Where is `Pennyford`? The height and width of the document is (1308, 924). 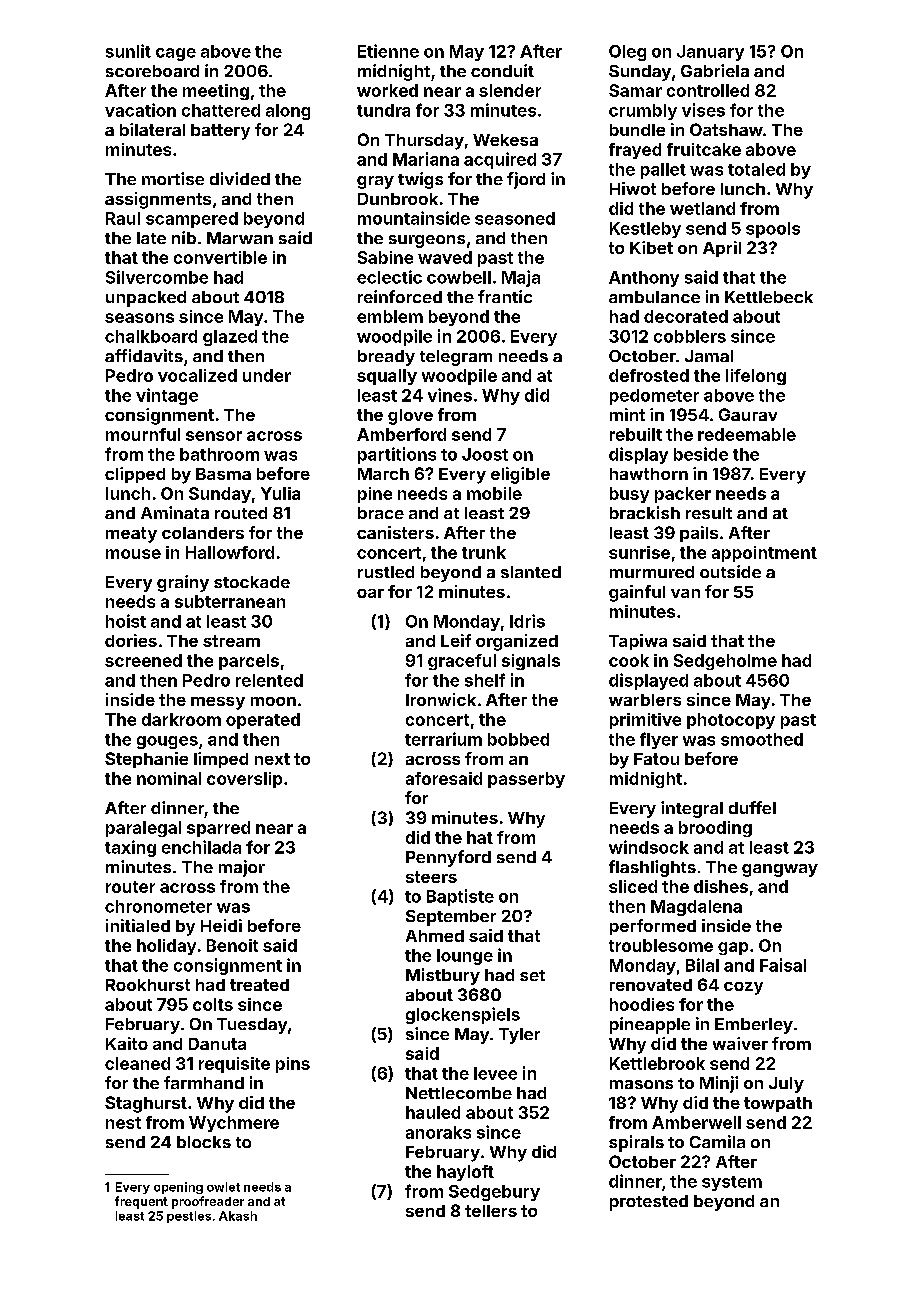
Pennyford is located at coordinates (448, 858).
